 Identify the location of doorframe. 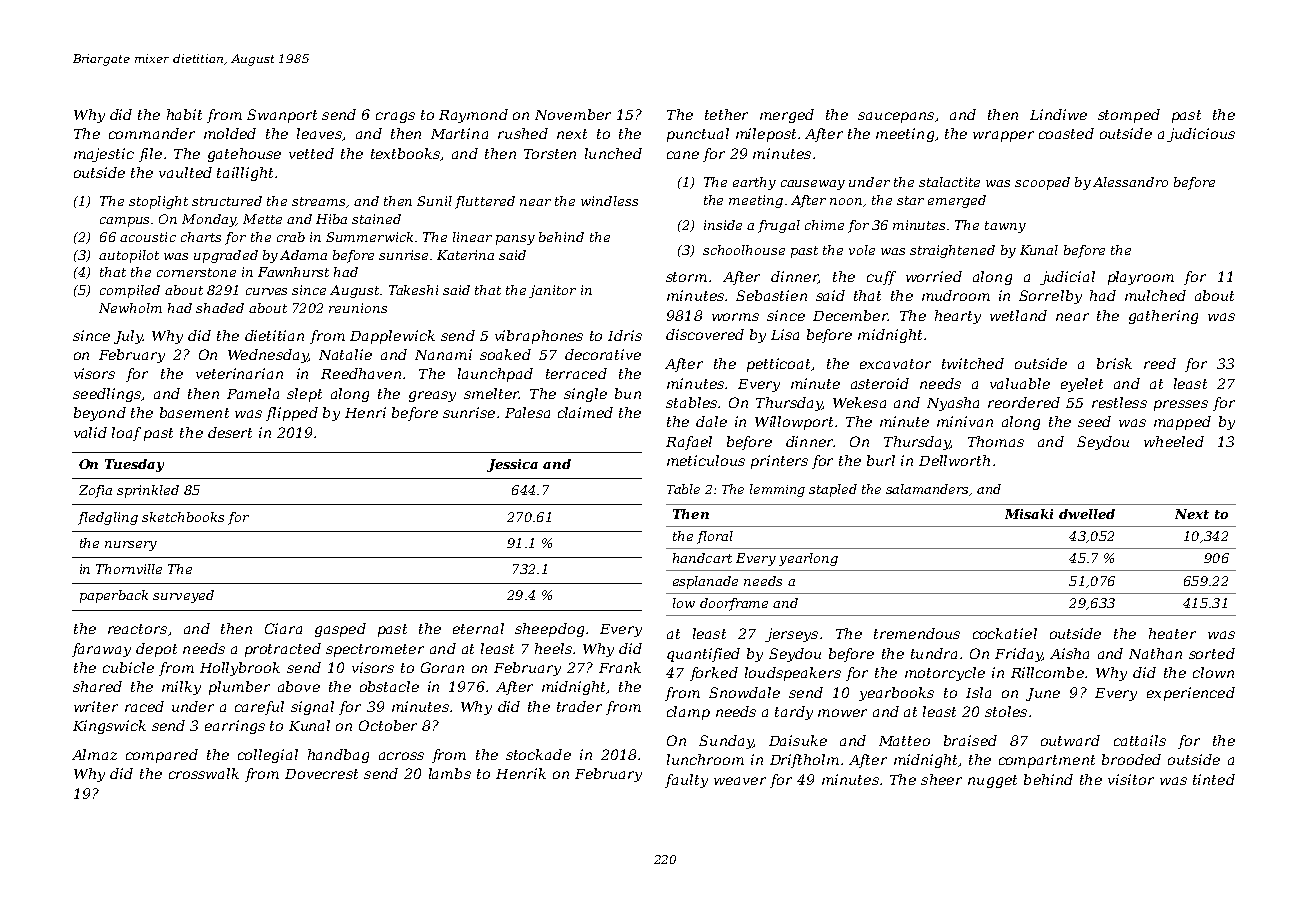
(734, 604).
